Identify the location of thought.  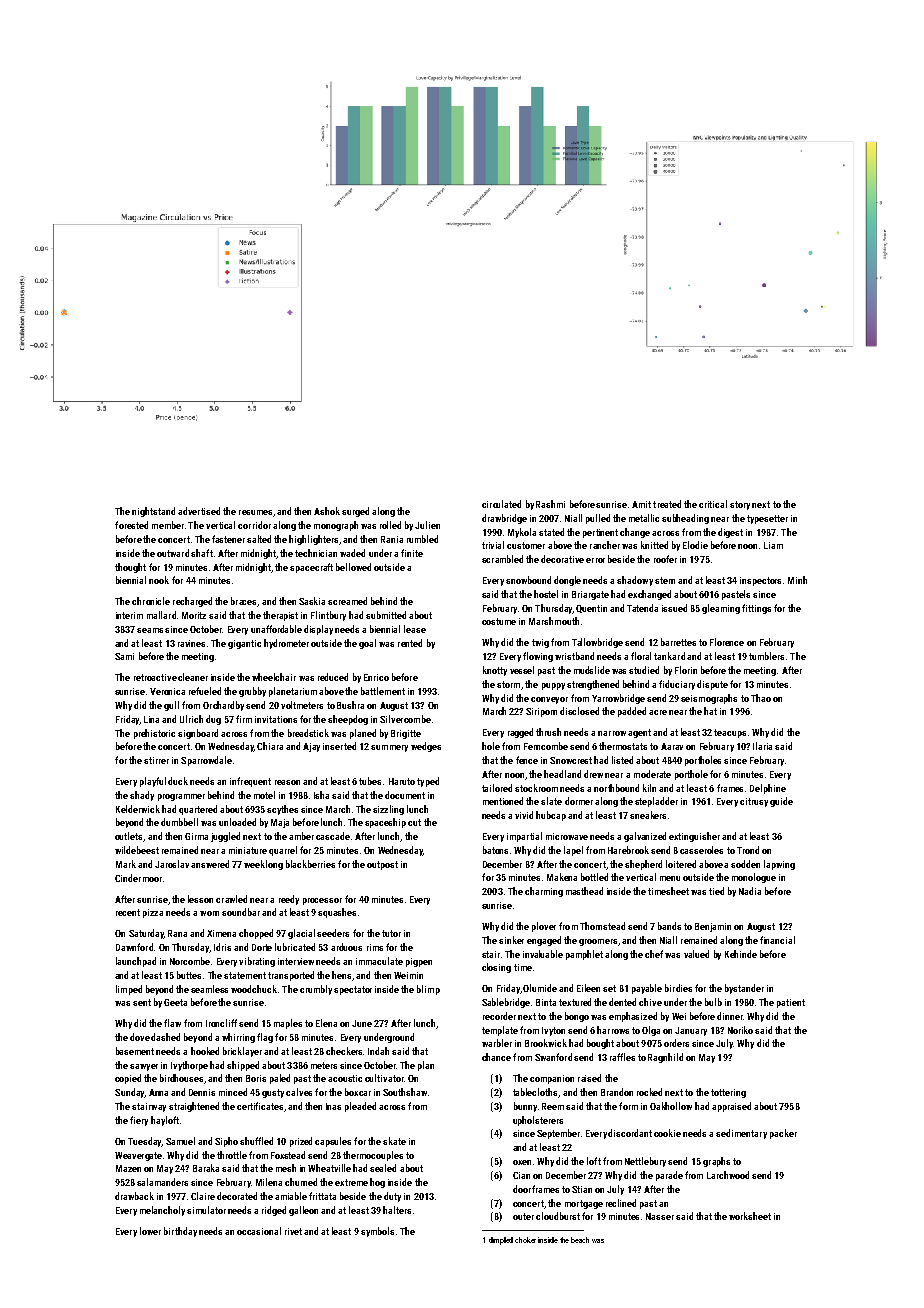
(130, 568).
